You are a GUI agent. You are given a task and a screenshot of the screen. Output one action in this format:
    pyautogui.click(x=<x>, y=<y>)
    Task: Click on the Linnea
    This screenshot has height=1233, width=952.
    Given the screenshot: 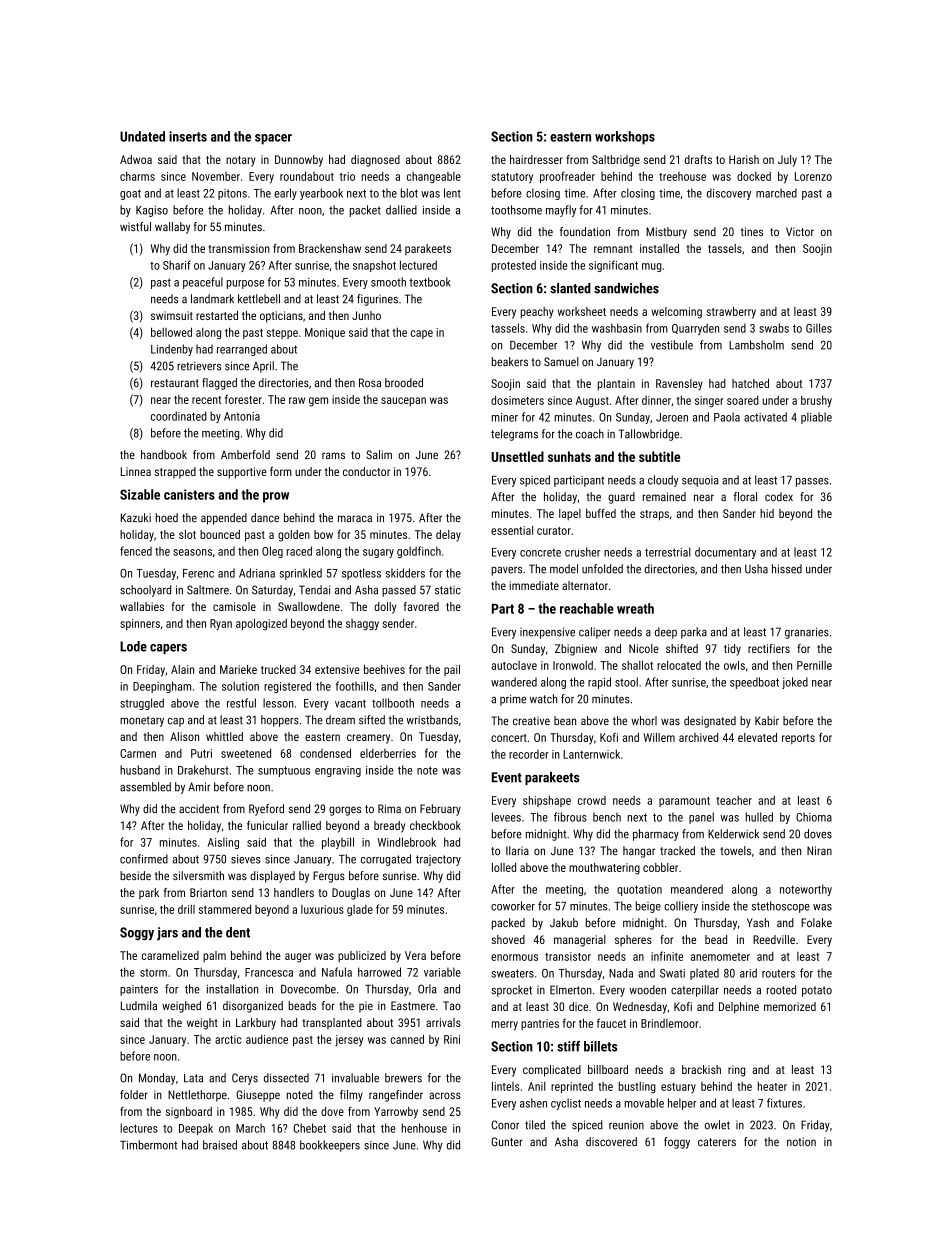 What is the action you would take?
    pyautogui.click(x=136, y=471)
